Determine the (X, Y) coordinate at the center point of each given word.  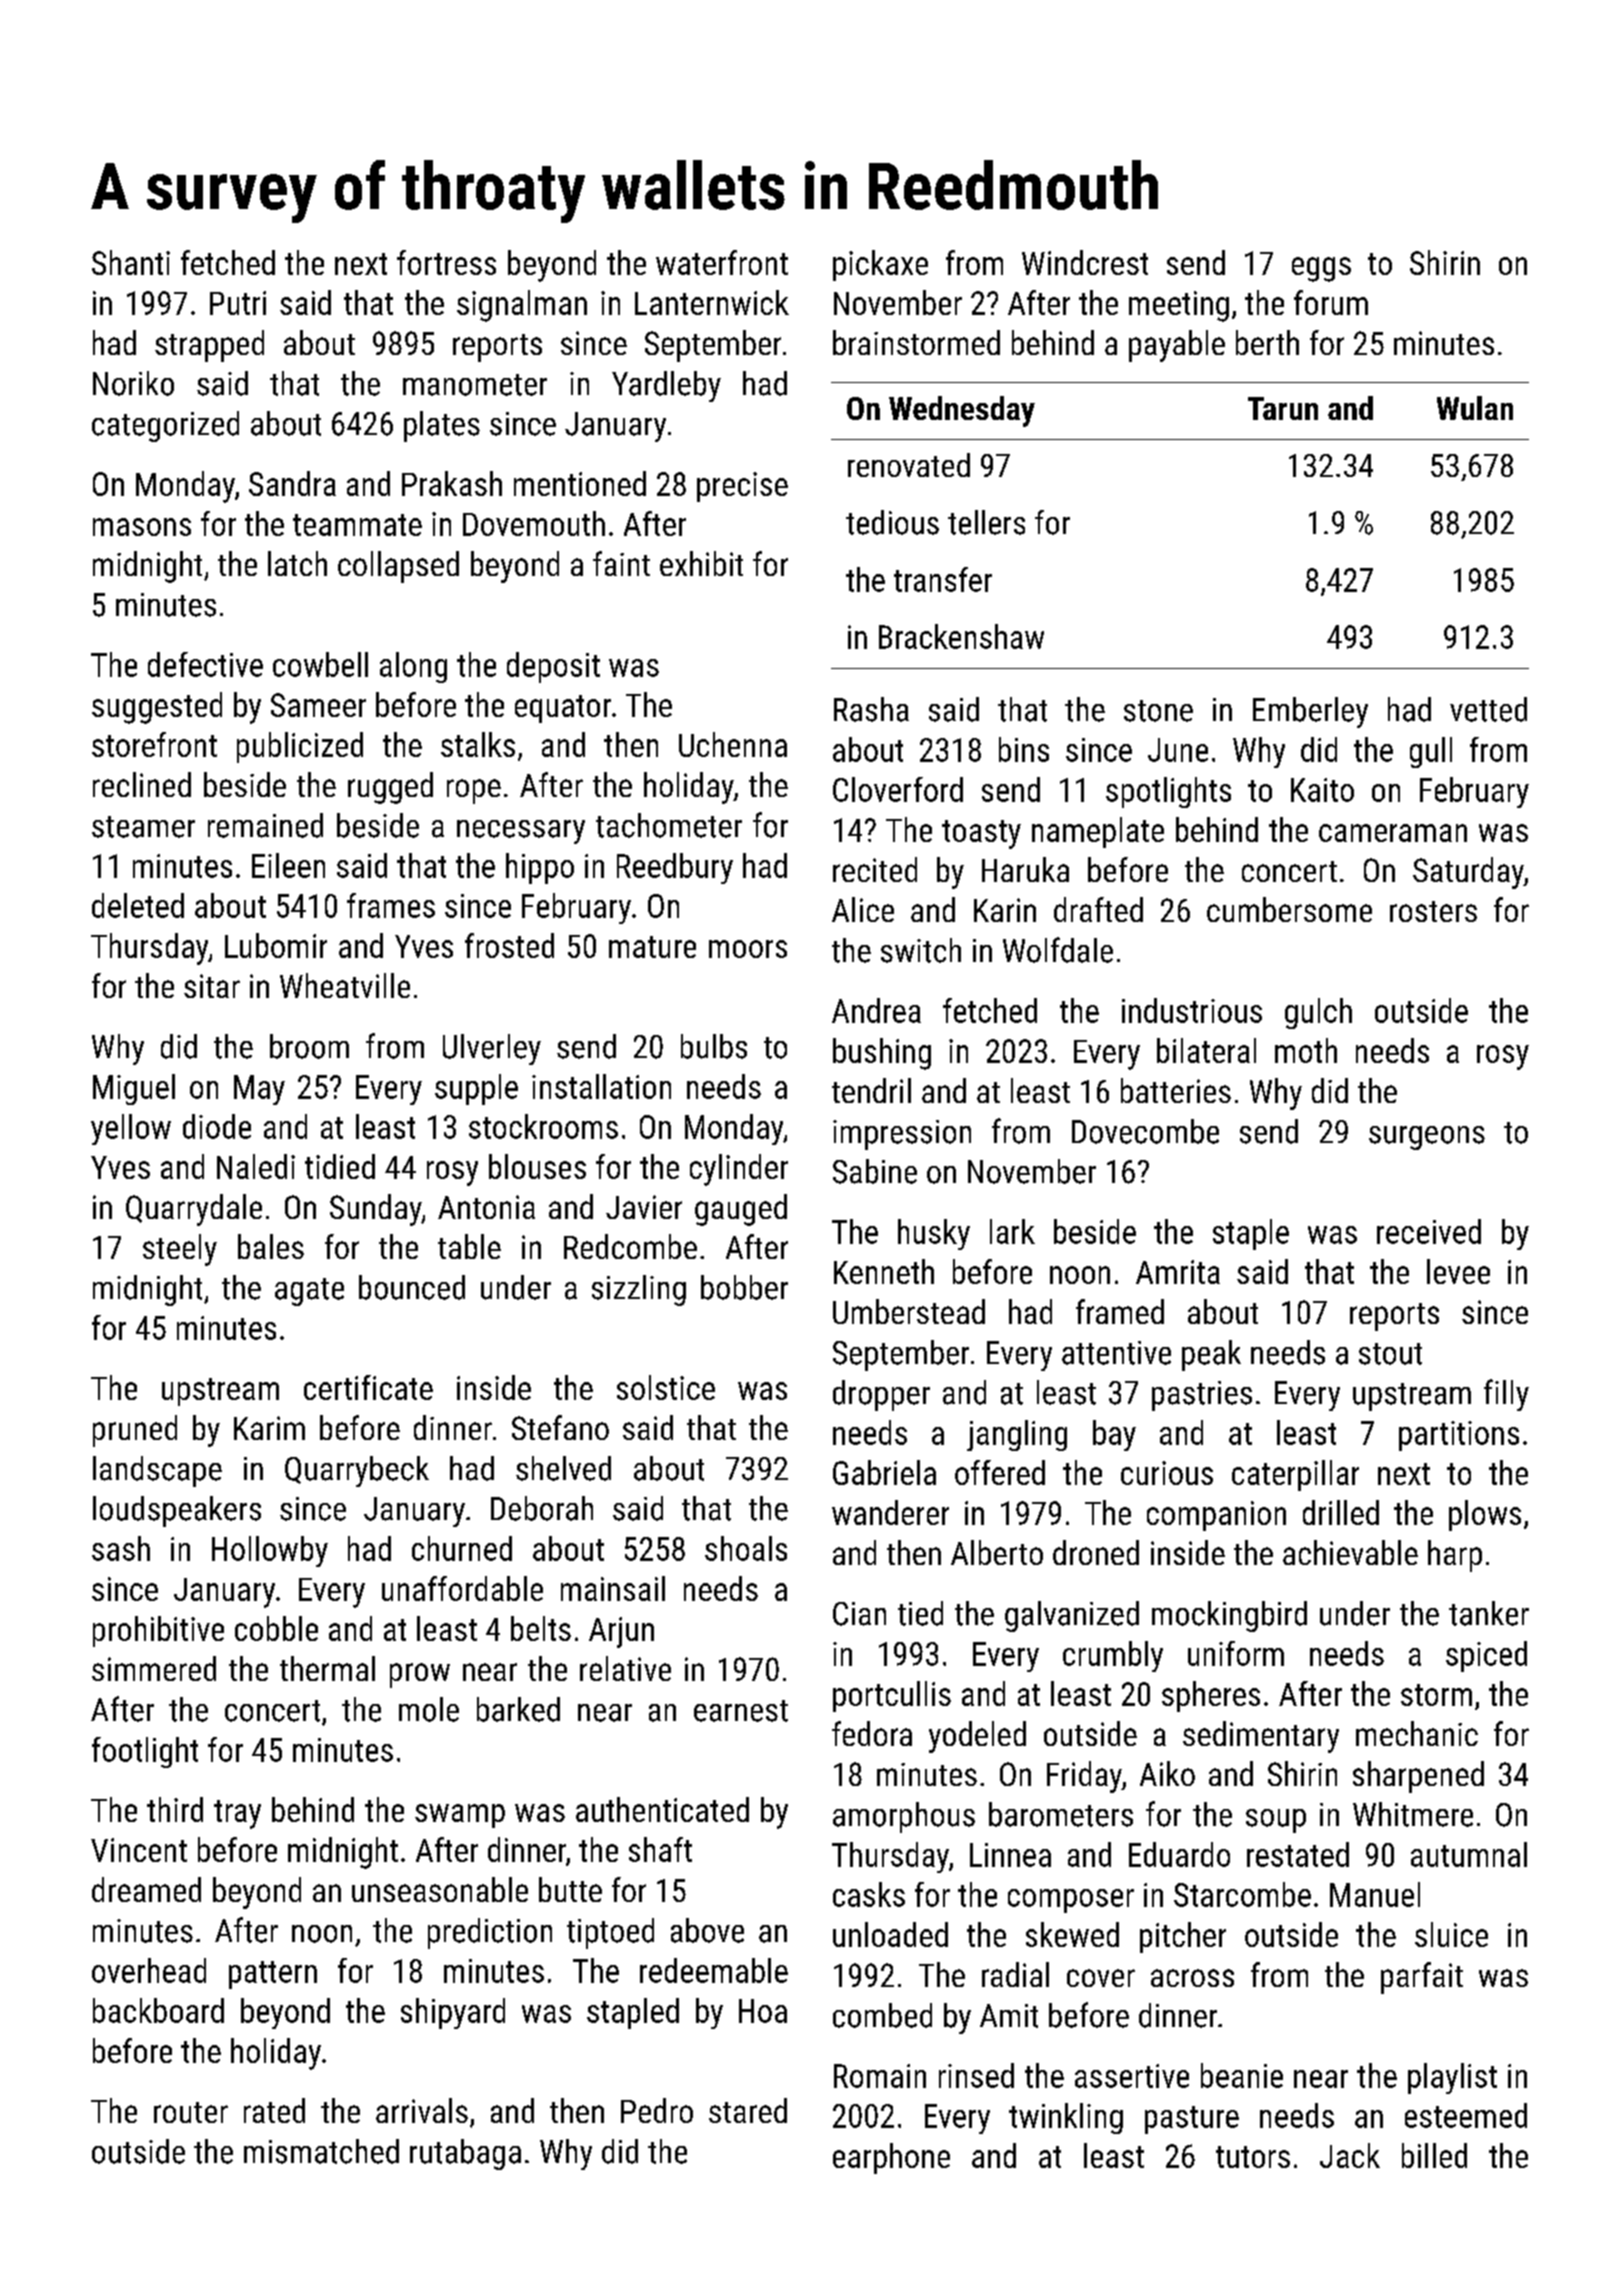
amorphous (904, 1817)
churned (462, 1548)
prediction (490, 1933)
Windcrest (1085, 262)
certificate (368, 1387)
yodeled (977, 1737)
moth (1306, 1050)
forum (1331, 302)
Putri (238, 303)
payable (1177, 346)
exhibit (701, 563)
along (413, 667)
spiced (1486, 1656)
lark (1012, 1231)
